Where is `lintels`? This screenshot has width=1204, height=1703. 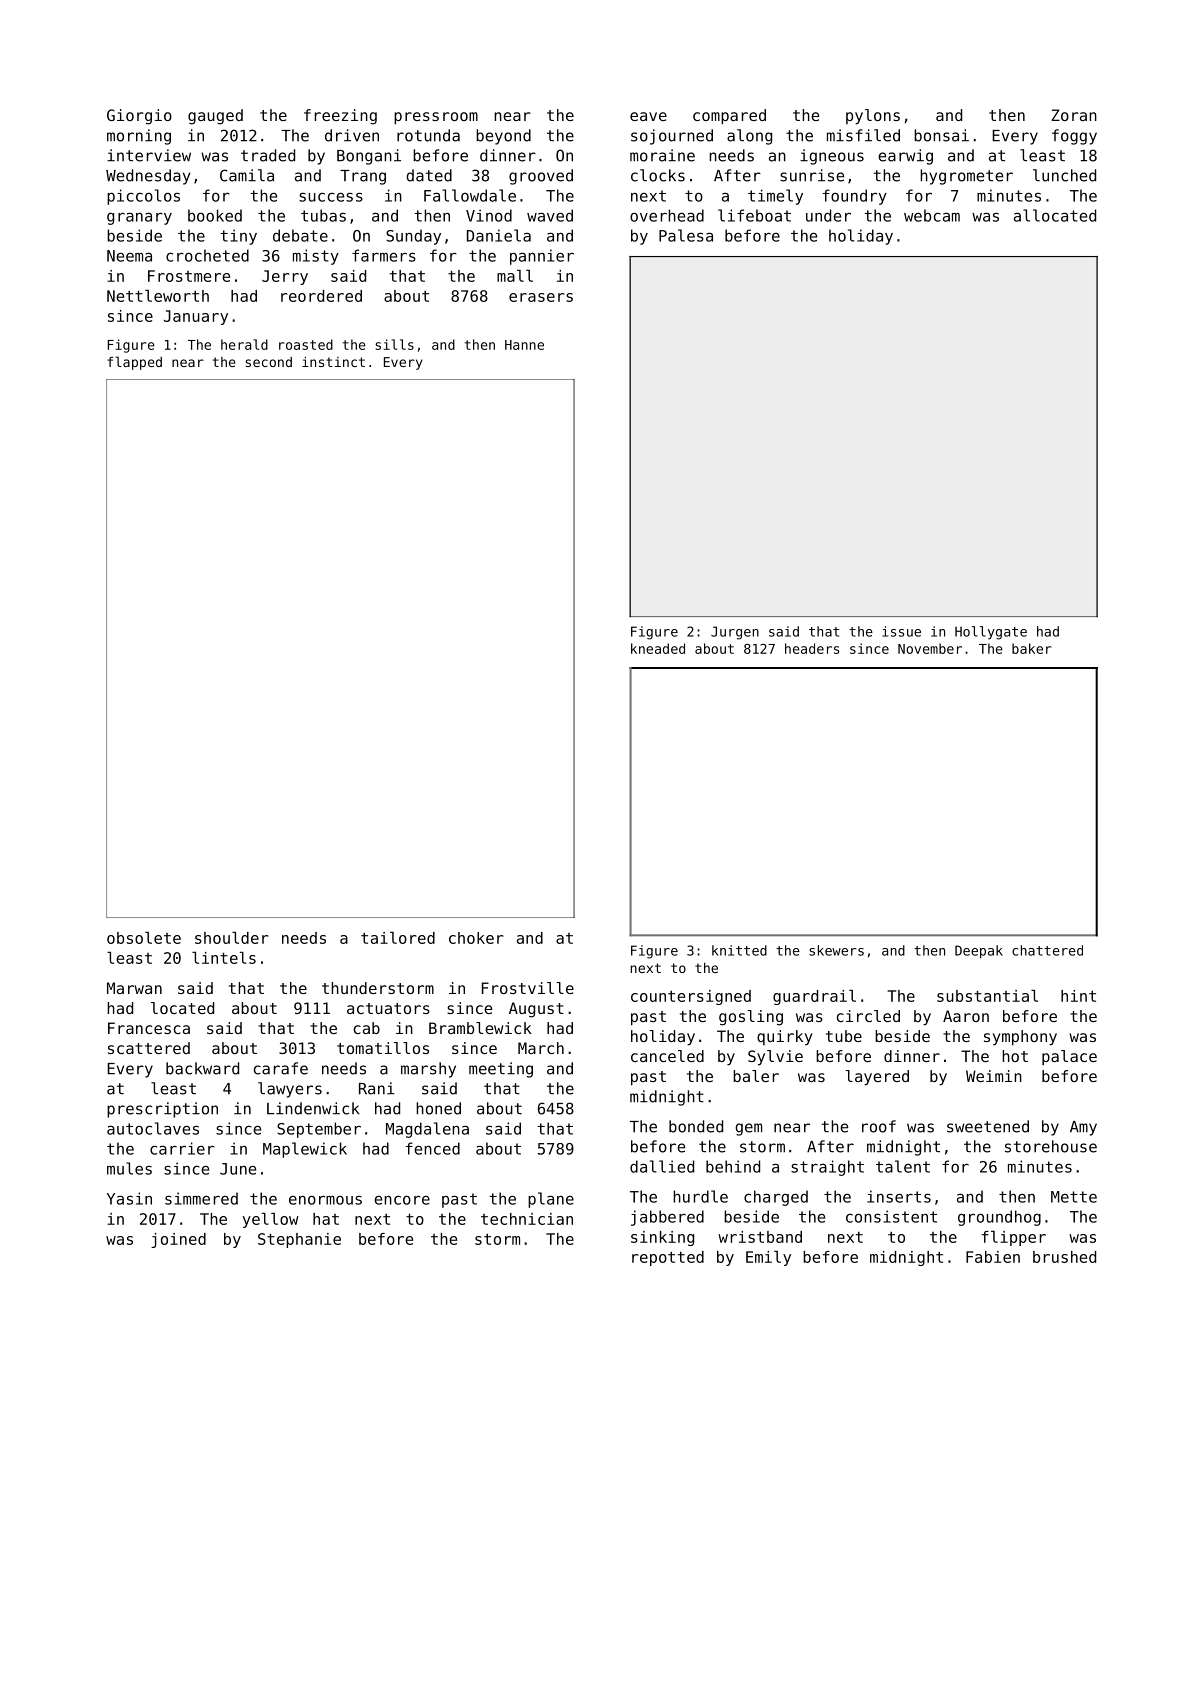 lintels is located at coordinates (224, 958).
